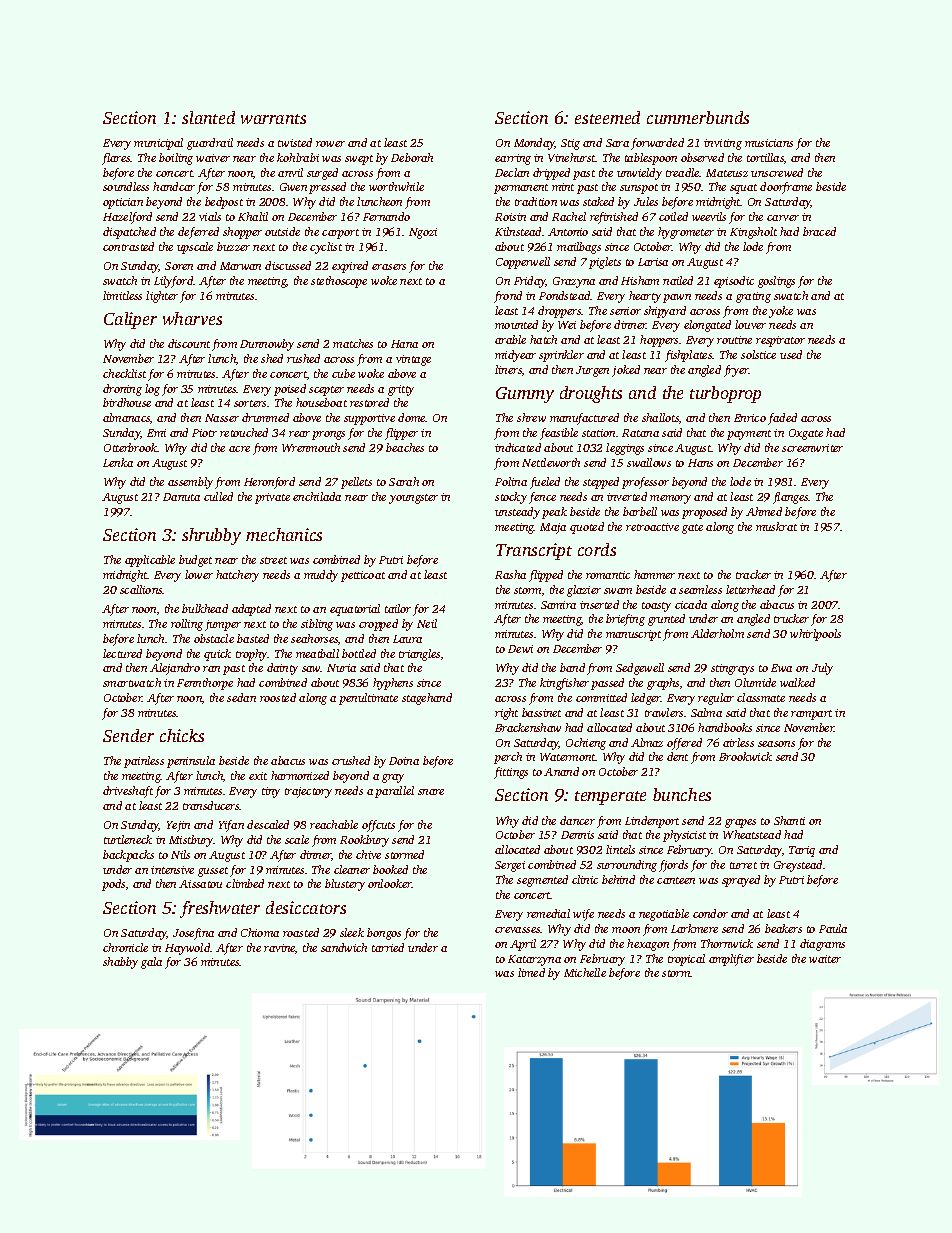 This screenshot has width=952, height=1233. I want to click on esteemed, so click(607, 117).
